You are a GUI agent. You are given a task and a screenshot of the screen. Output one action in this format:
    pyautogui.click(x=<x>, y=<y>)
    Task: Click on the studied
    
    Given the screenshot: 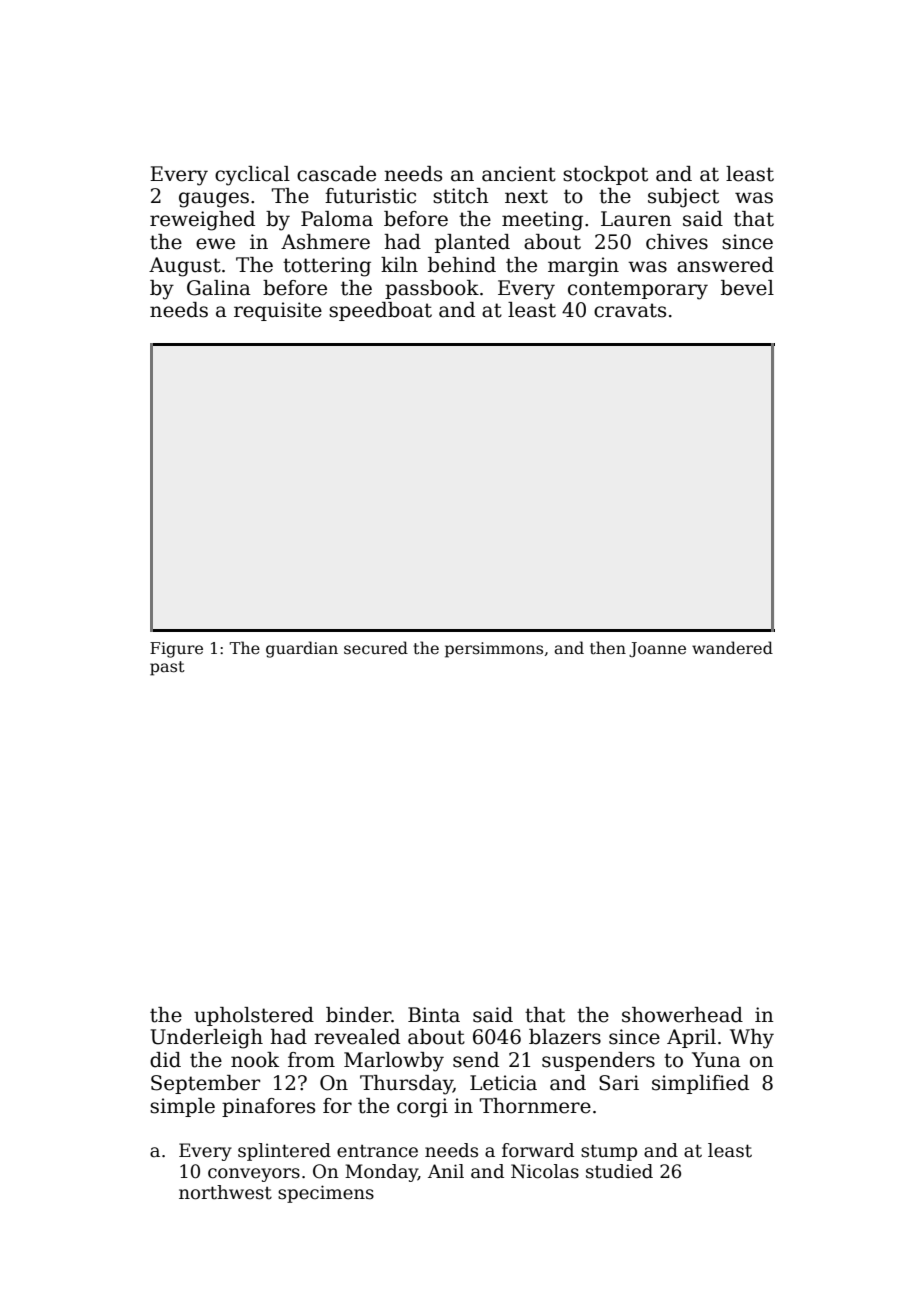 What is the action you would take?
    pyautogui.click(x=619, y=1171)
